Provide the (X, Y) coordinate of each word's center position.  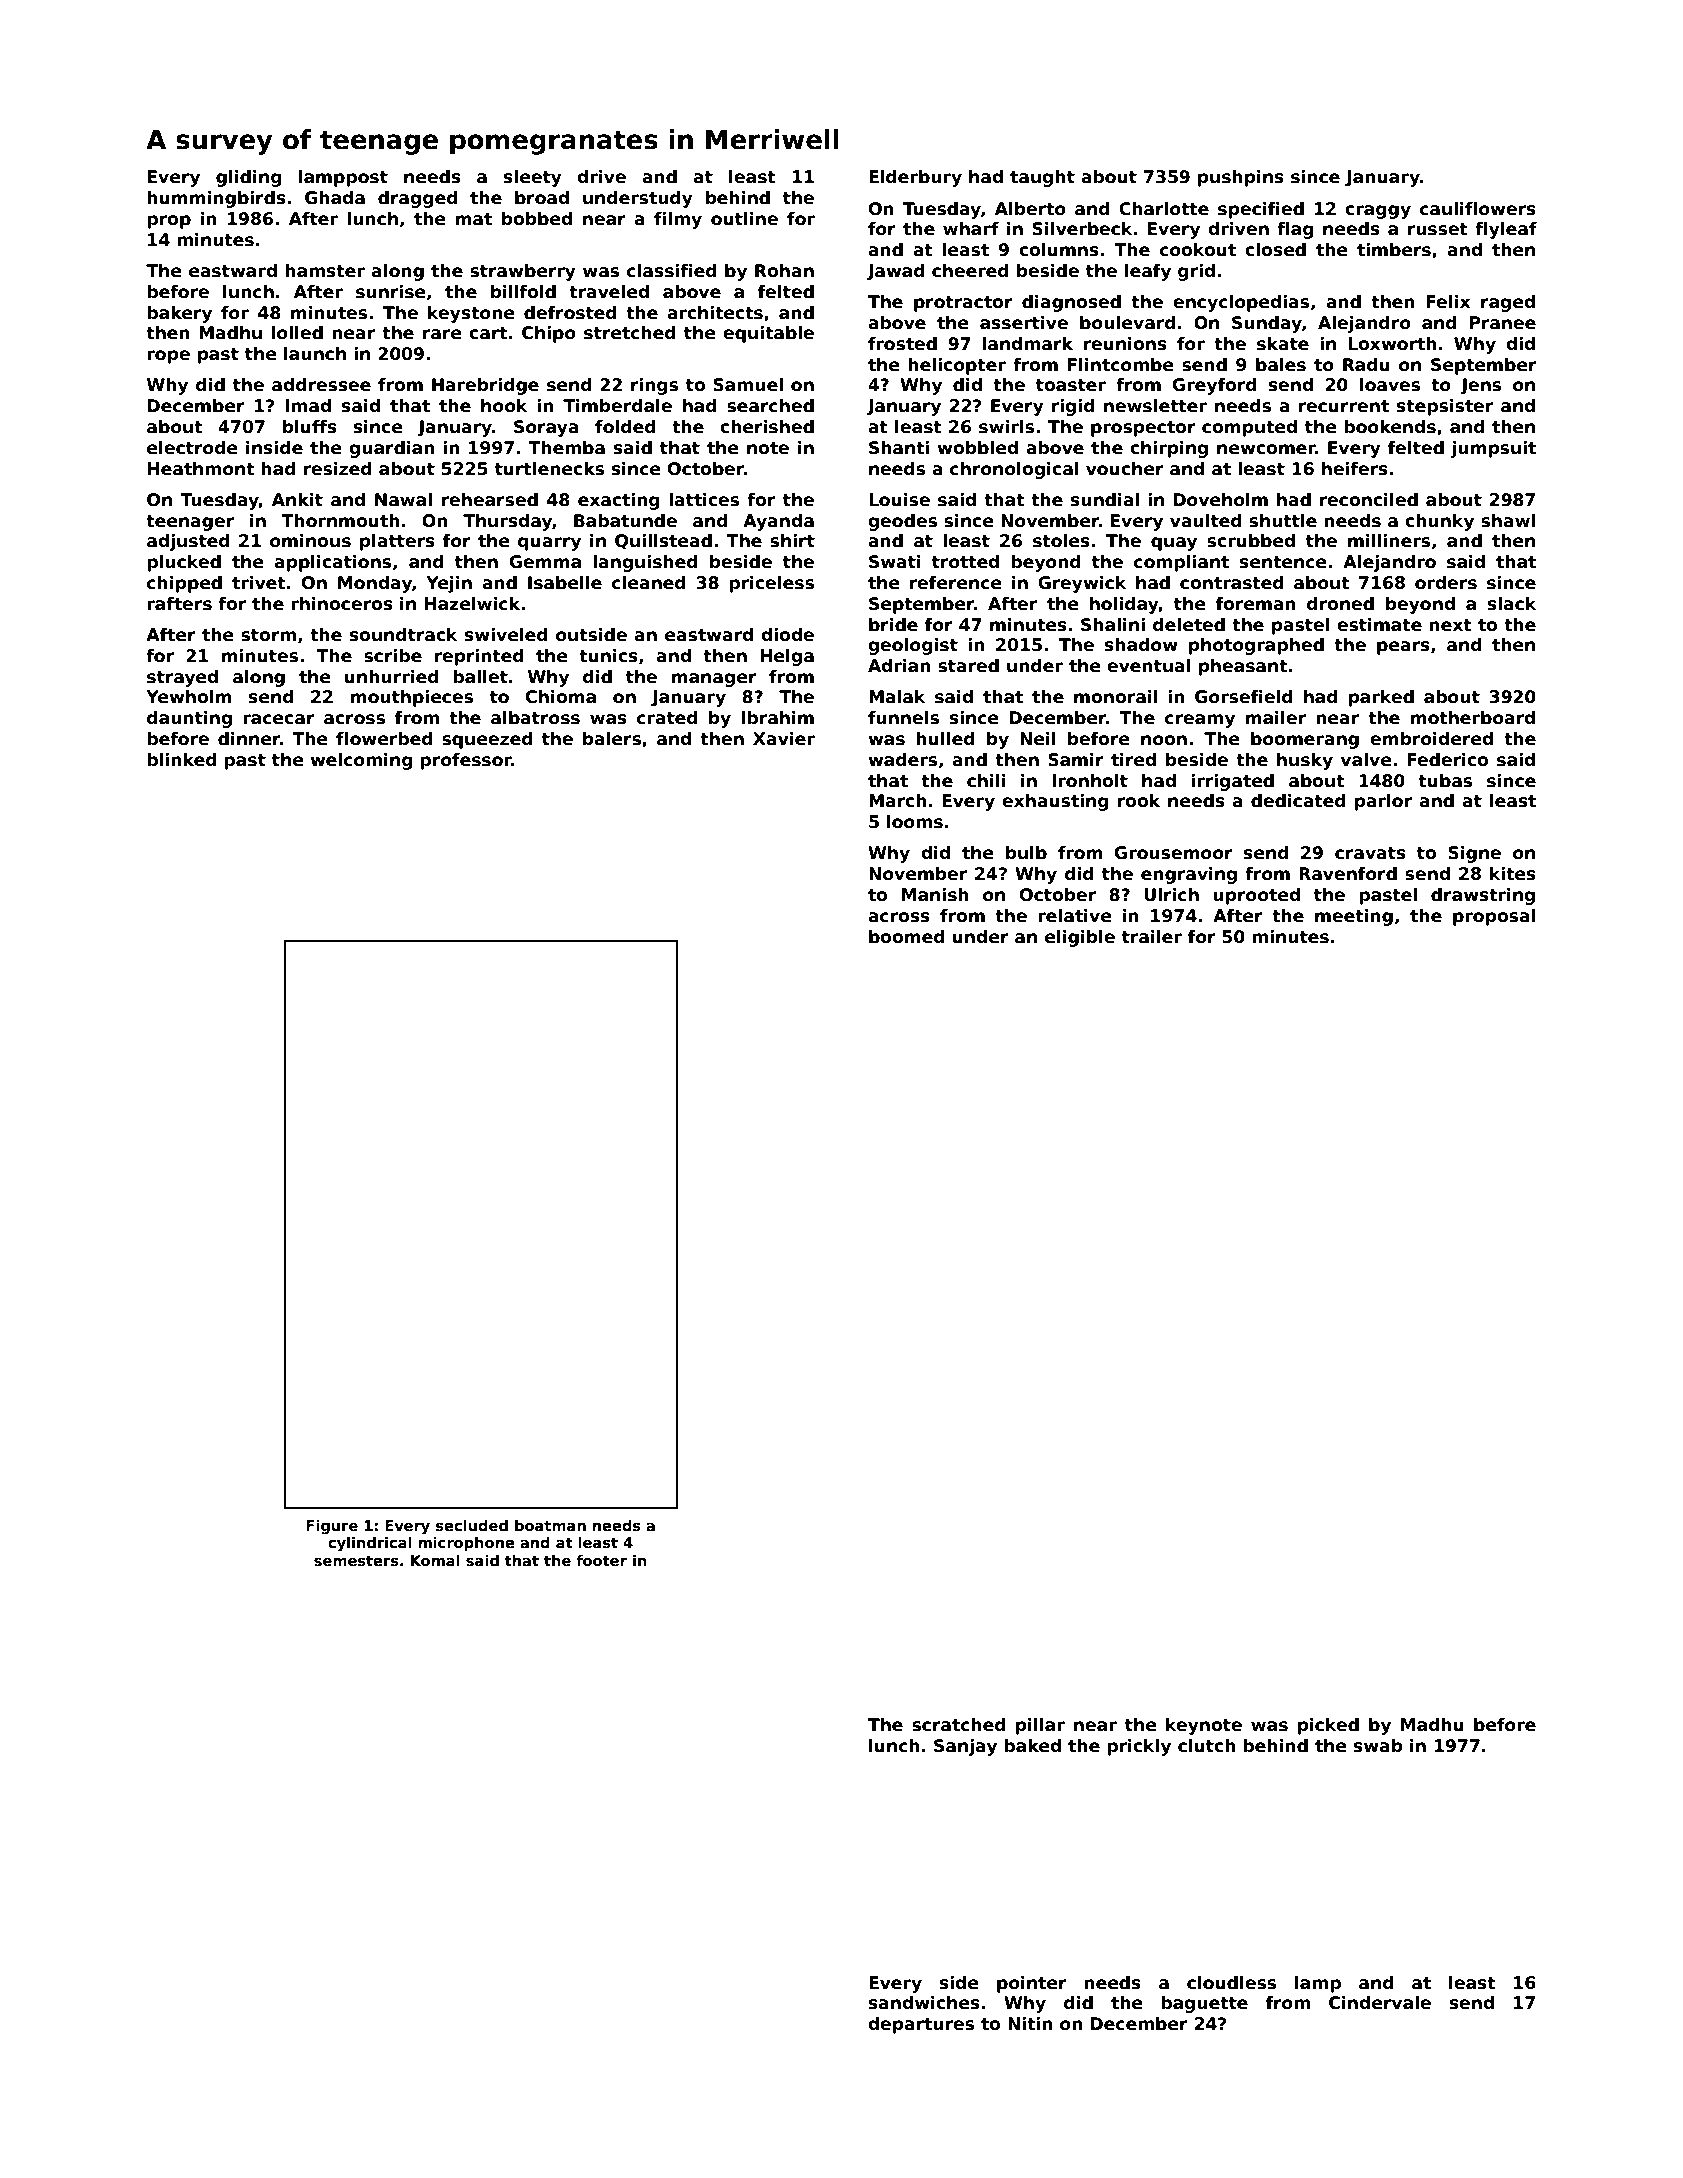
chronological (1014, 470)
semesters (356, 1561)
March (898, 801)
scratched (959, 1725)
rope (168, 357)
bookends (1390, 427)
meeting (1354, 917)
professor (466, 761)
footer (601, 1560)
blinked (182, 760)
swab (1378, 1746)
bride (893, 625)
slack (1512, 604)
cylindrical (370, 1544)
